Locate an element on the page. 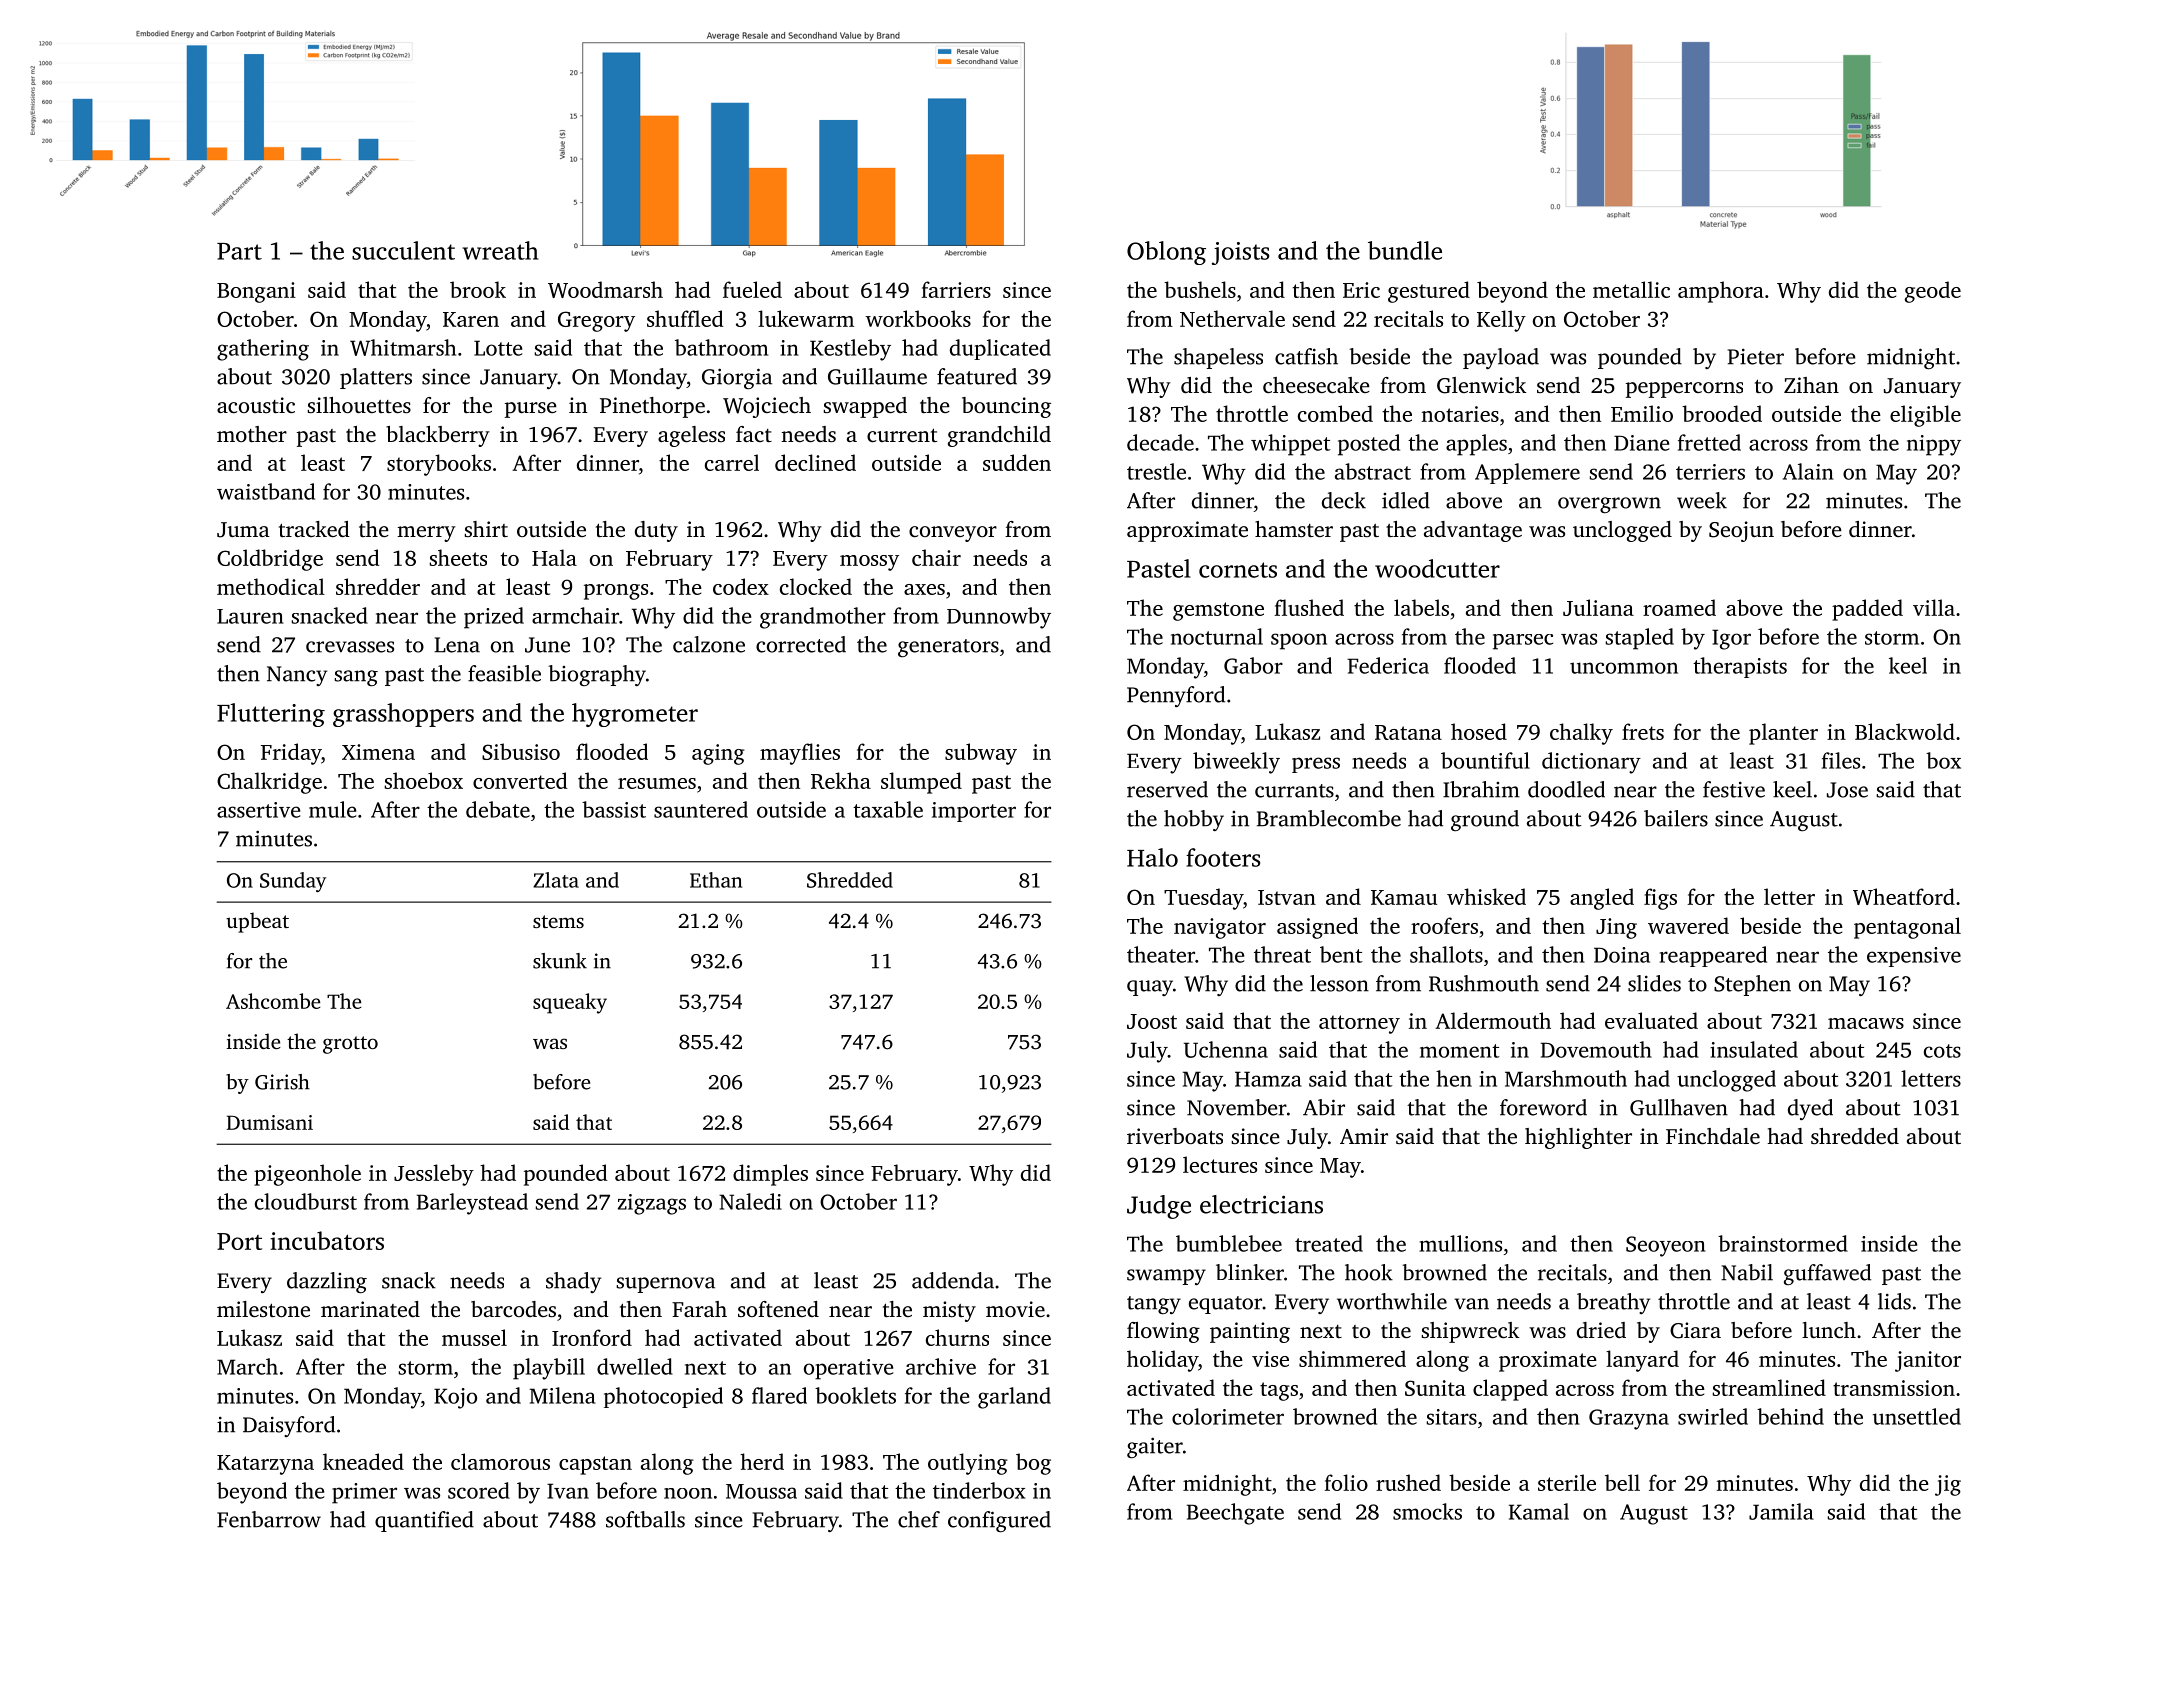 This document has height=1683, width=2178. Beechgate is located at coordinates (1235, 1514).
